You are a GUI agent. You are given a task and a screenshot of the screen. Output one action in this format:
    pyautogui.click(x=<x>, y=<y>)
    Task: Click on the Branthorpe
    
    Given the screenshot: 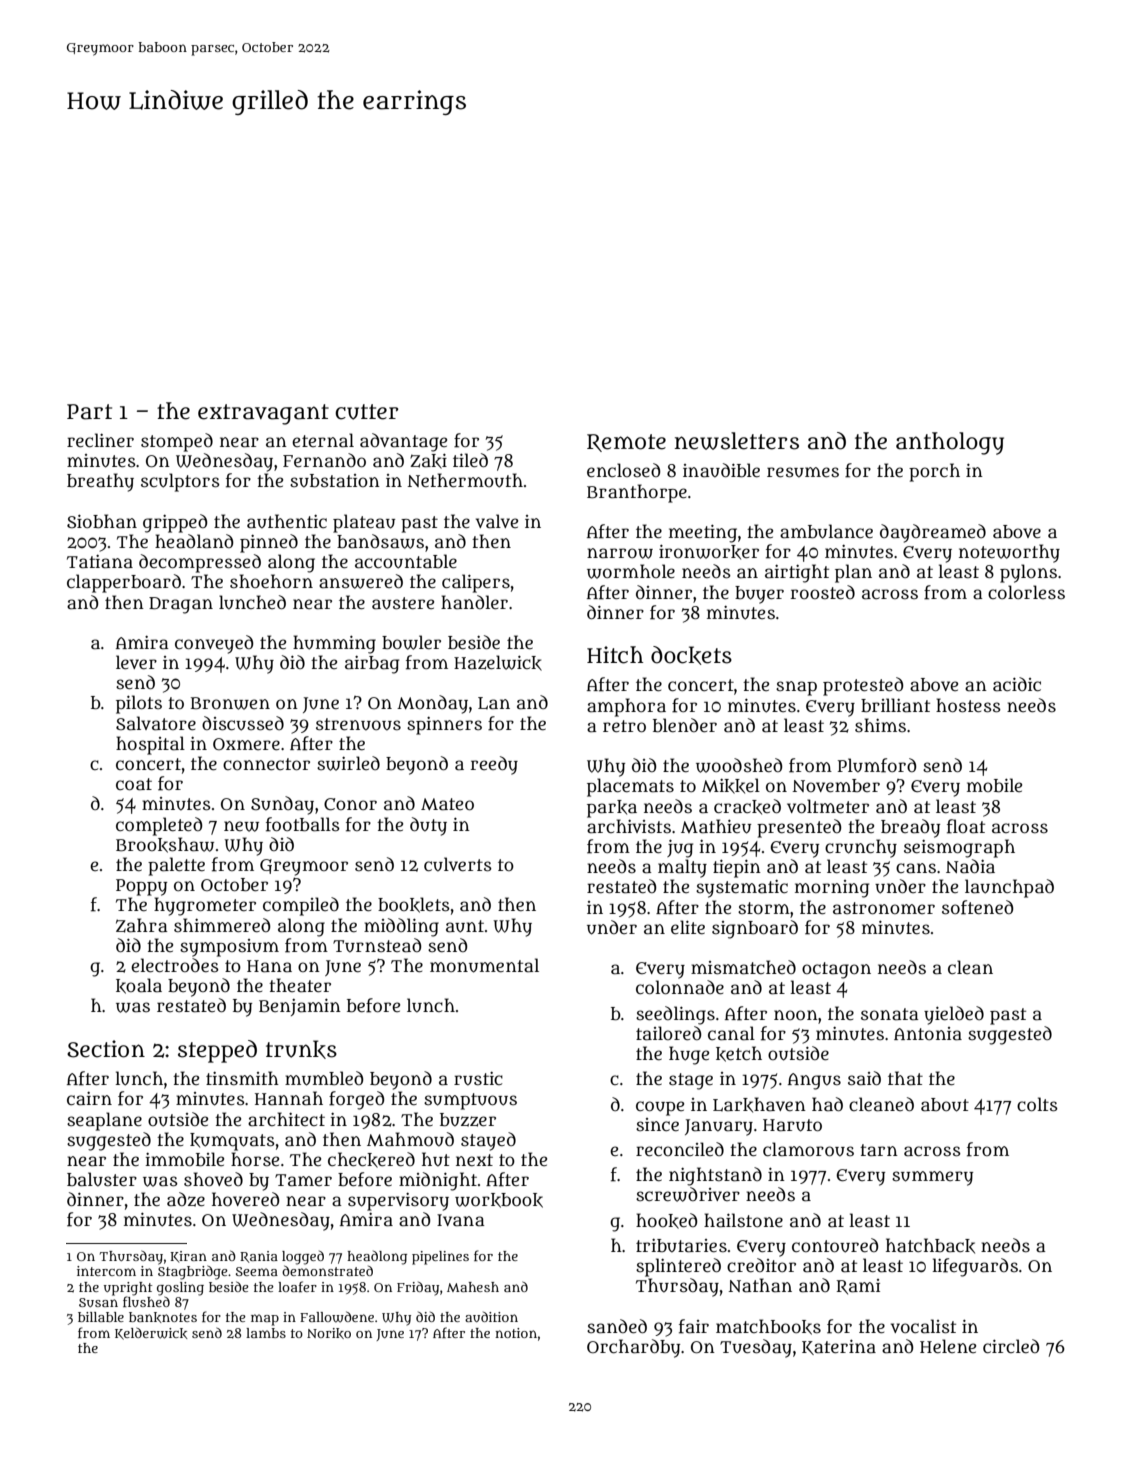 What is the action you would take?
    pyautogui.click(x=637, y=493)
